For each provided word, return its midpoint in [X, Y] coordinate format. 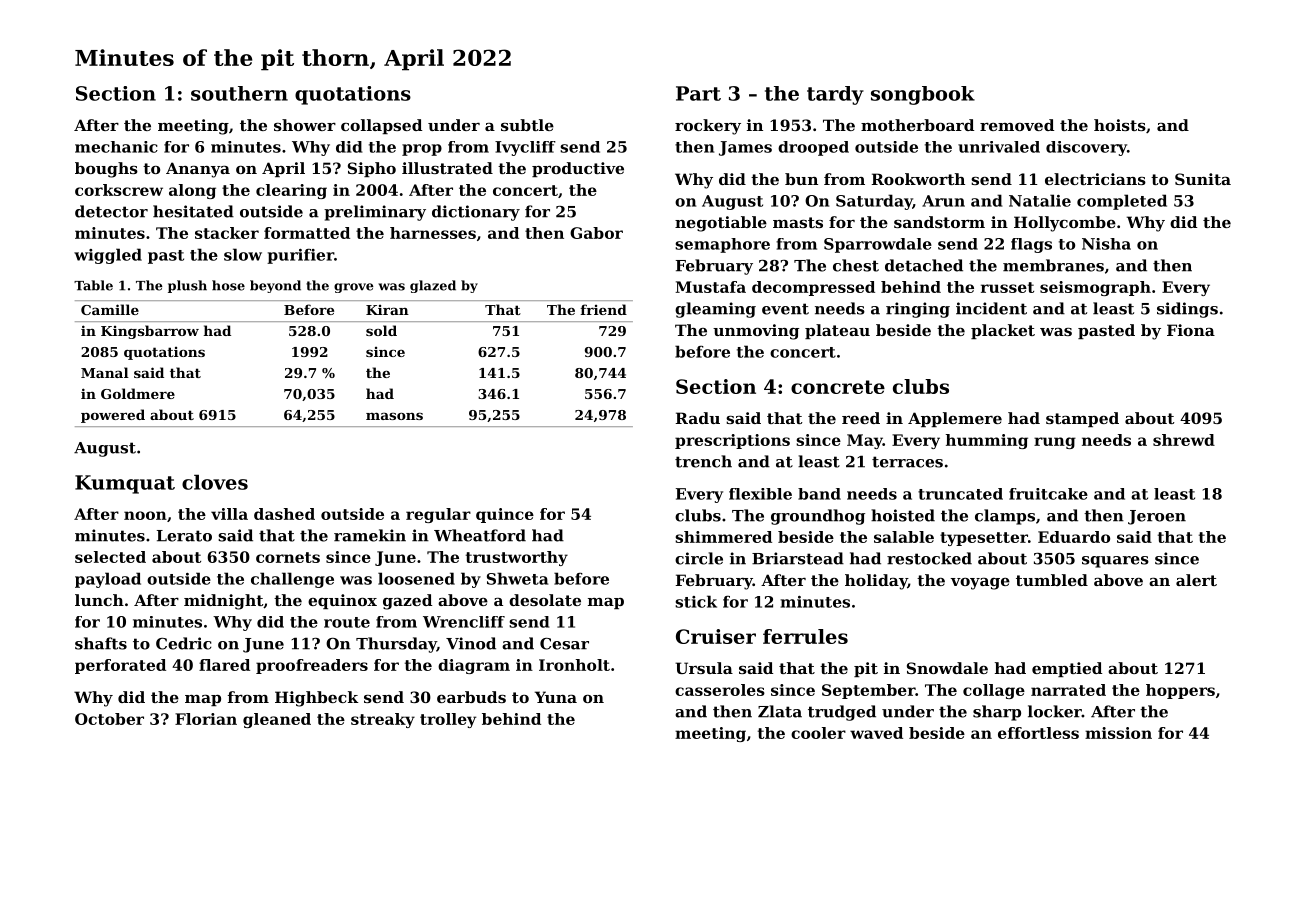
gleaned [277, 720]
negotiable [721, 224]
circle [699, 558]
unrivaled [999, 147]
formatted [307, 233]
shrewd [1184, 440]
